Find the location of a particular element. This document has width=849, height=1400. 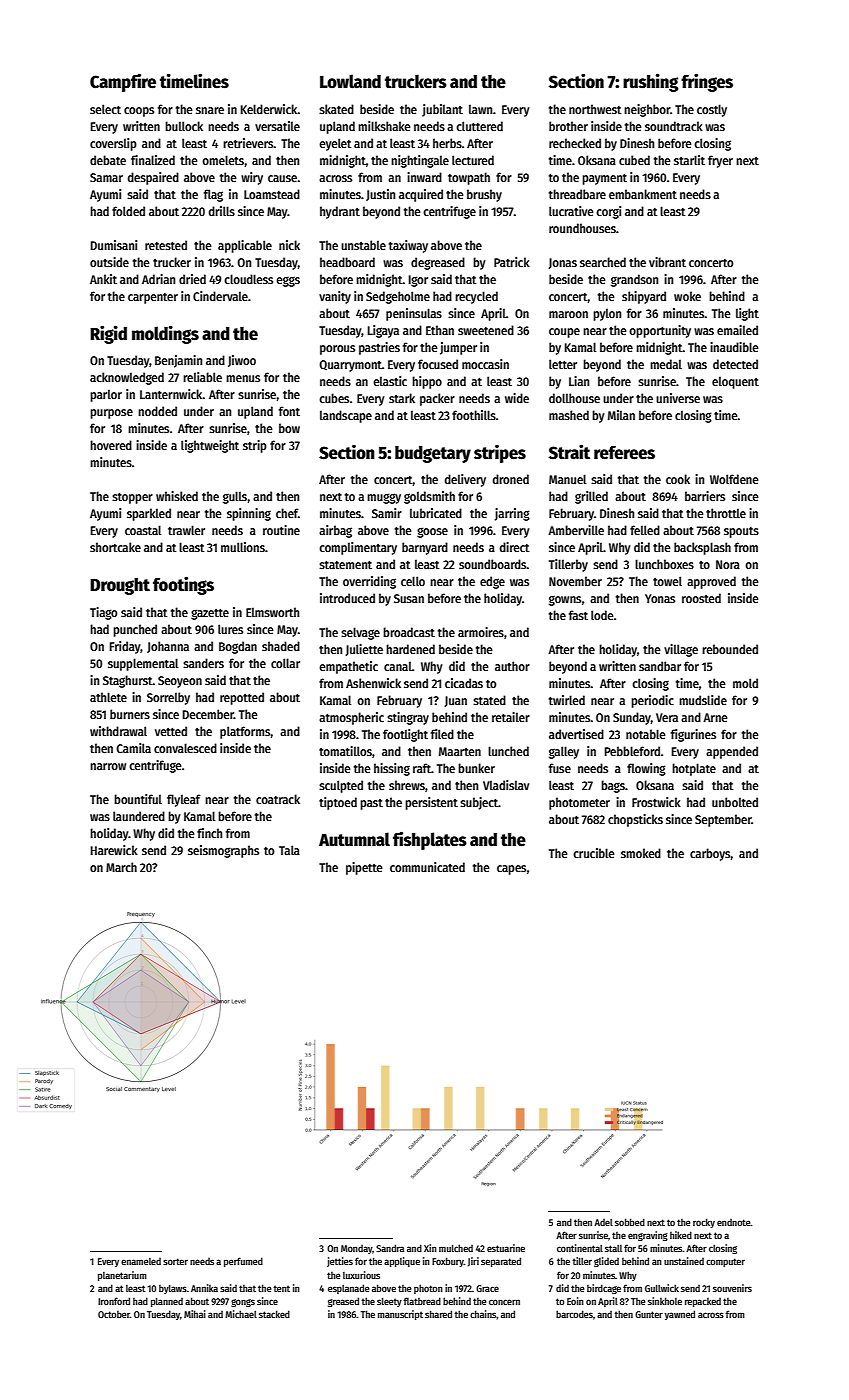

Adel is located at coordinates (603, 1222).
